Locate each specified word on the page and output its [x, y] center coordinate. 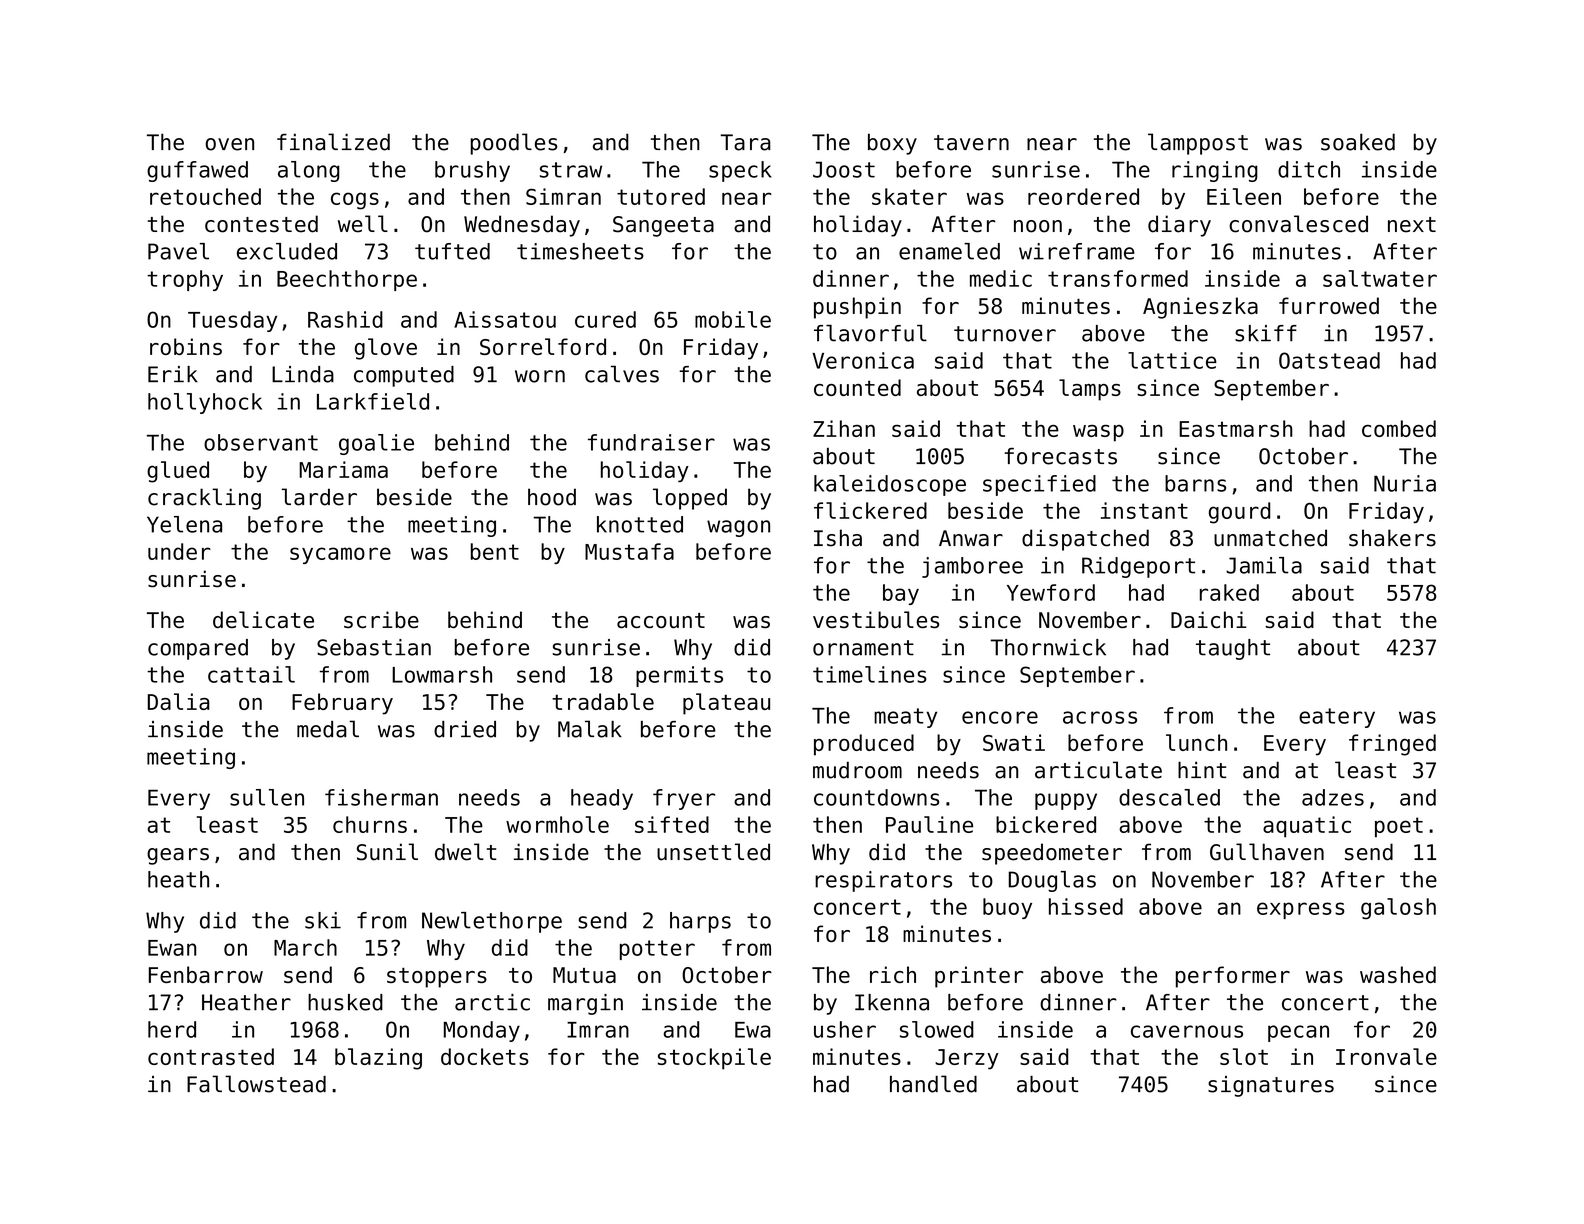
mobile [733, 319]
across [1100, 717]
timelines [870, 674]
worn [540, 376]
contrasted [211, 1056]
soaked [1358, 142]
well [363, 224]
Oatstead [1329, 360]
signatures [1271, 1086]
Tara [746, 142]
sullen [267, 797]
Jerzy [967, 1059]
